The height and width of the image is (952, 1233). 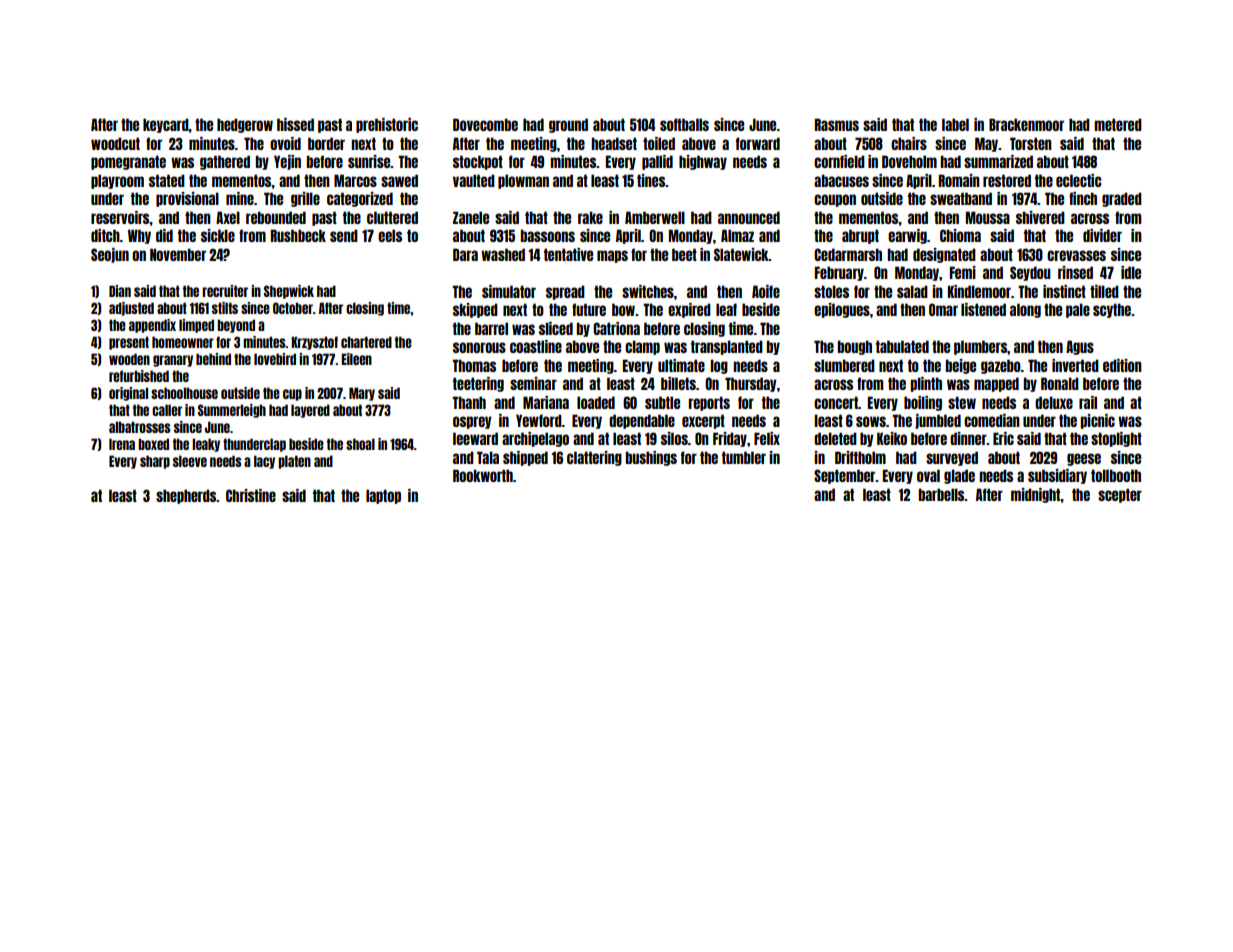 What do you see at coordinates (128, 162) in the image?
I see `pomegranate` at bounding box center [128, 162].
